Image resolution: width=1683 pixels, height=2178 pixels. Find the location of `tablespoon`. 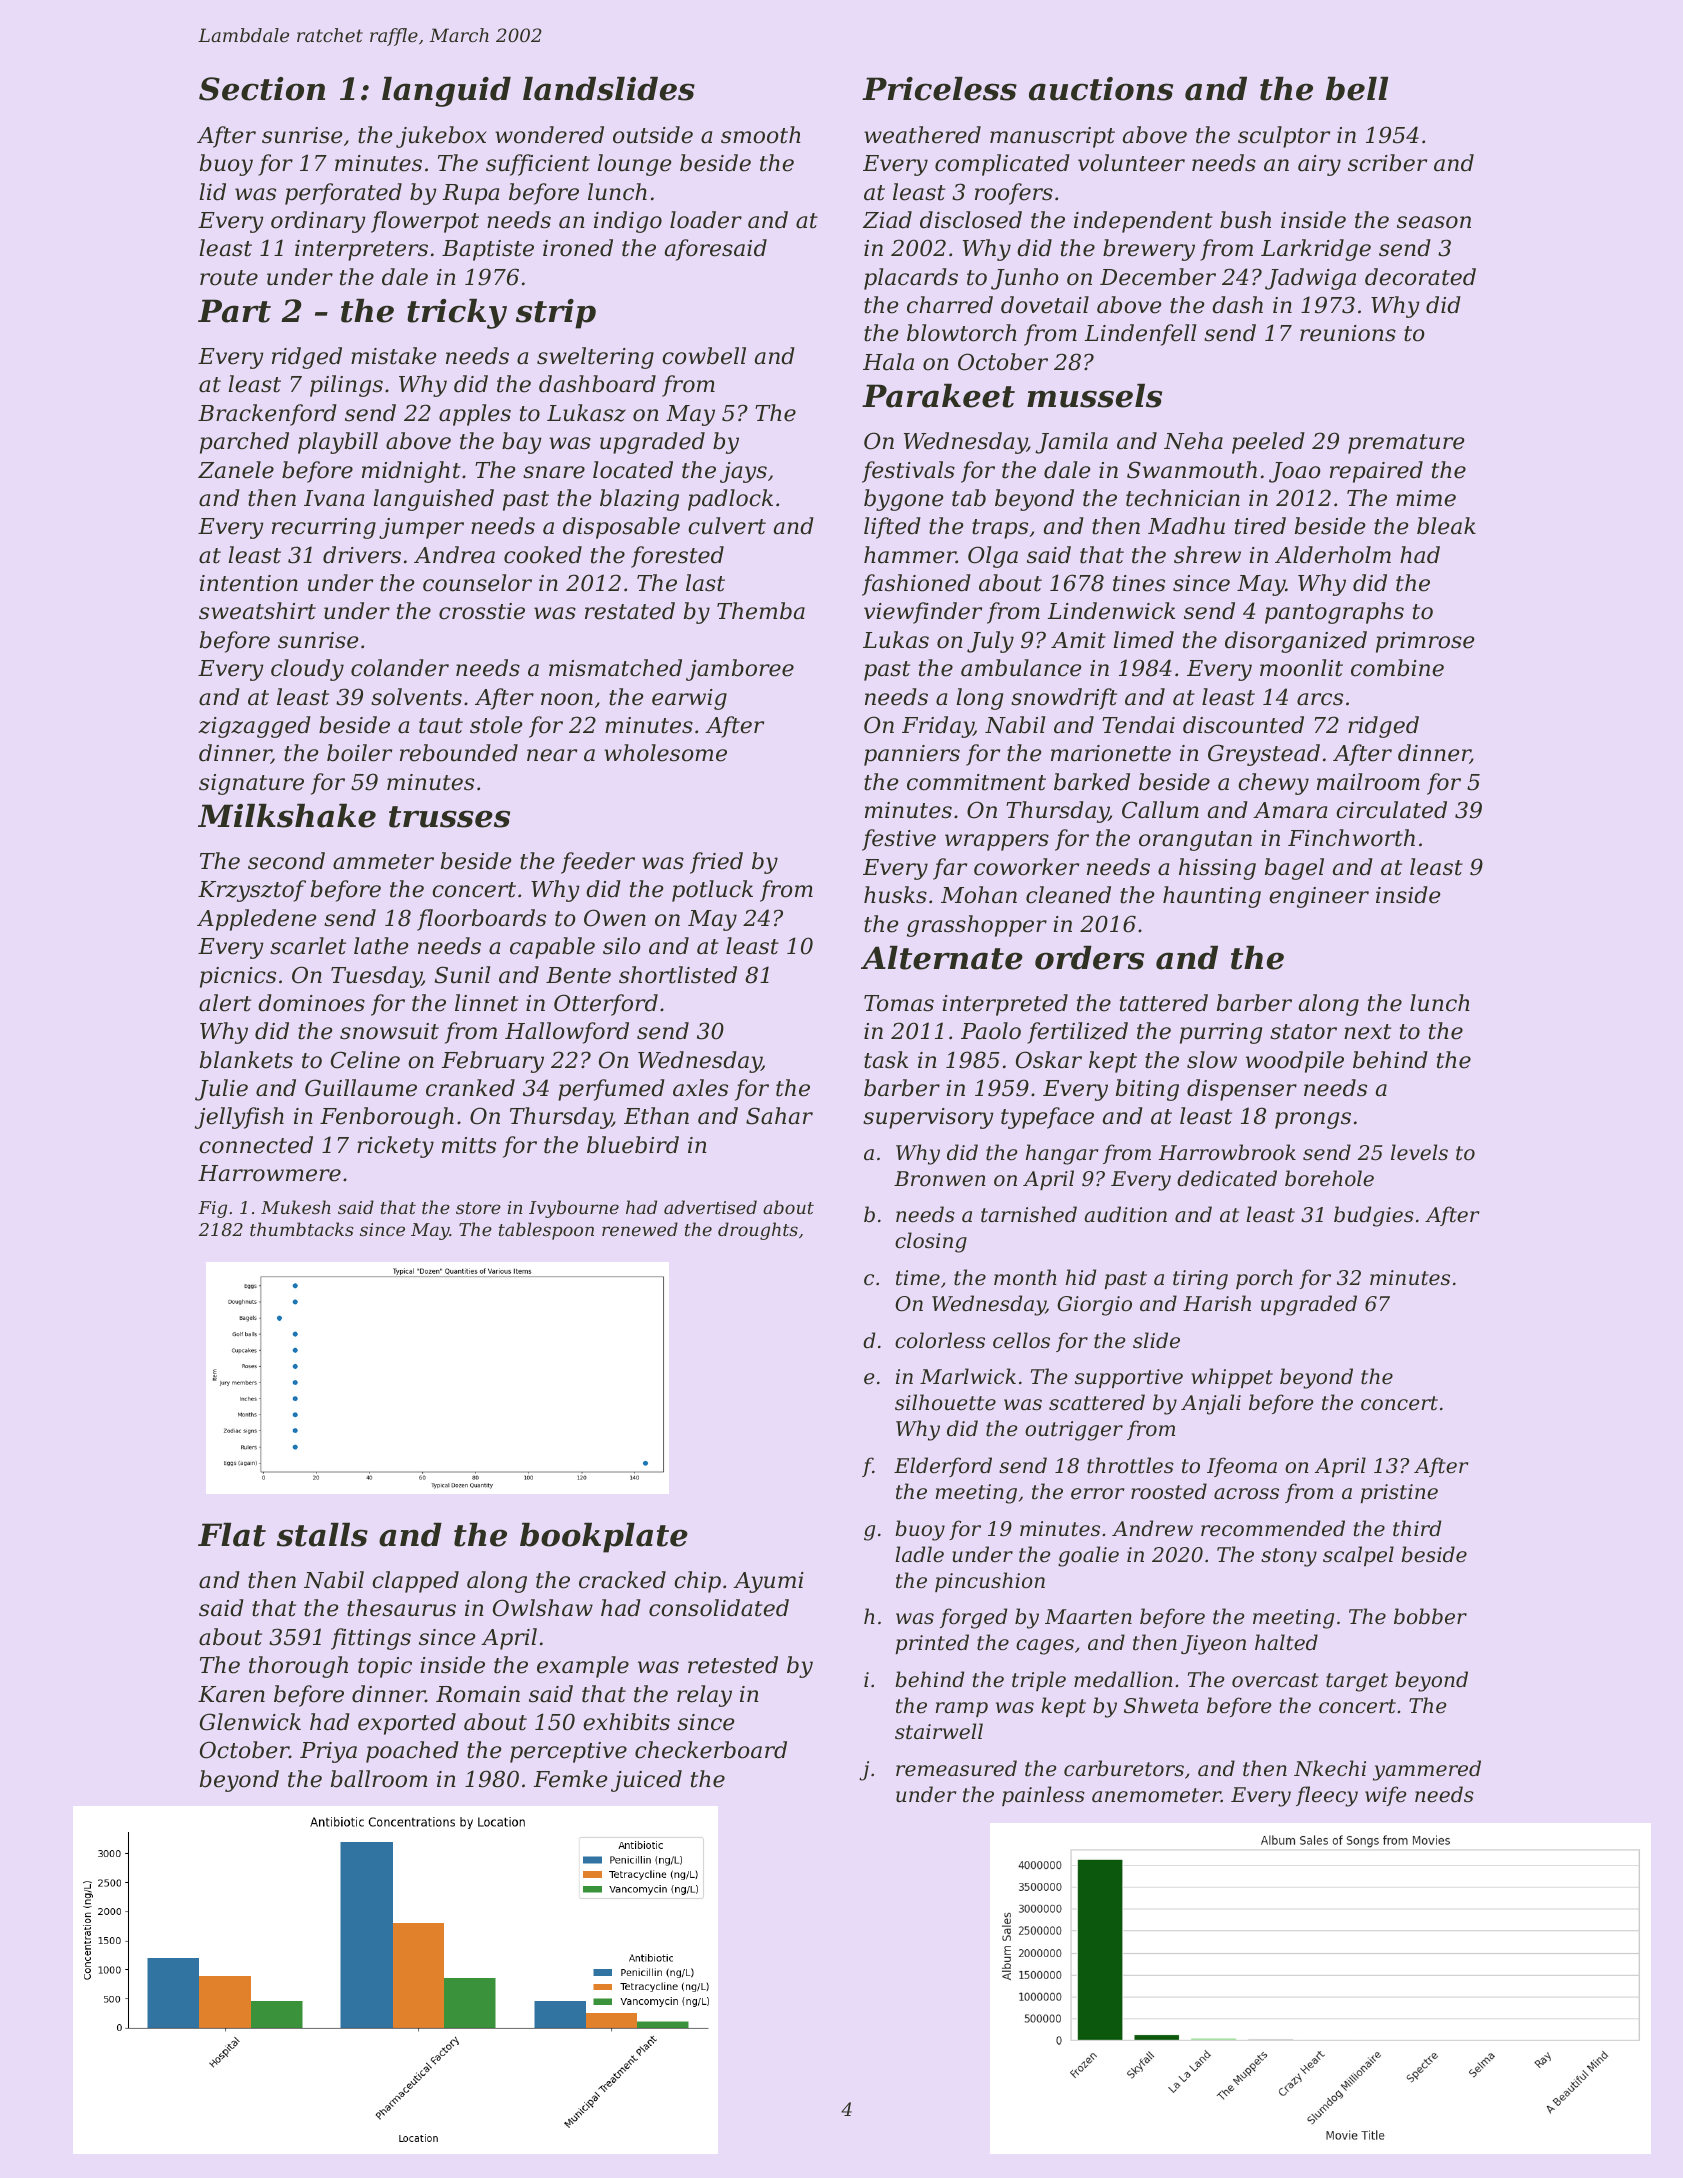

tablespoon is located at coordinates (546, 1231).
